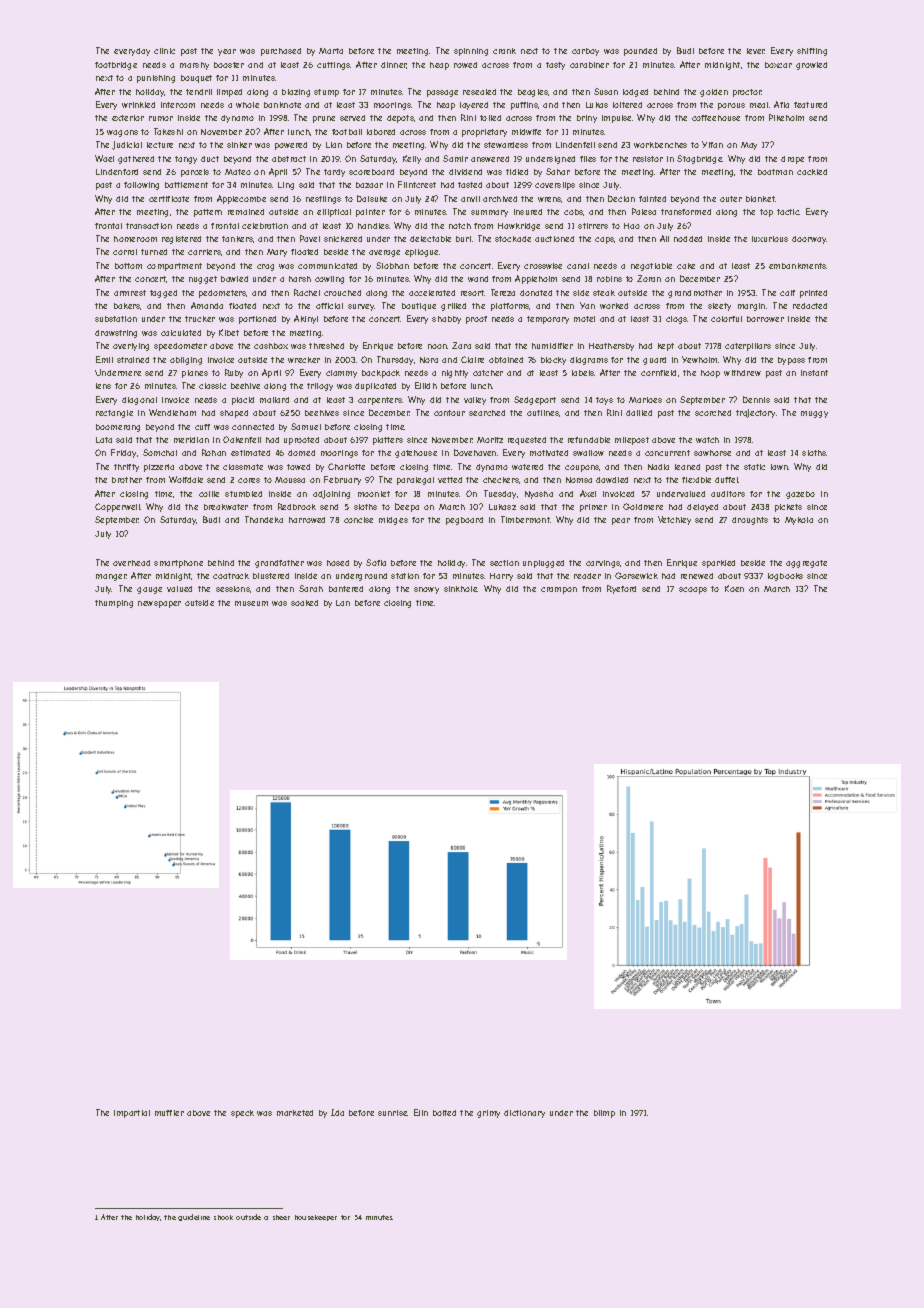 Image resolution: width=924 pixels, height=1308 pixels. What do you see at coordinates (812, 52) in the page?
I see `shifting` at bounding box center [812, 52].
